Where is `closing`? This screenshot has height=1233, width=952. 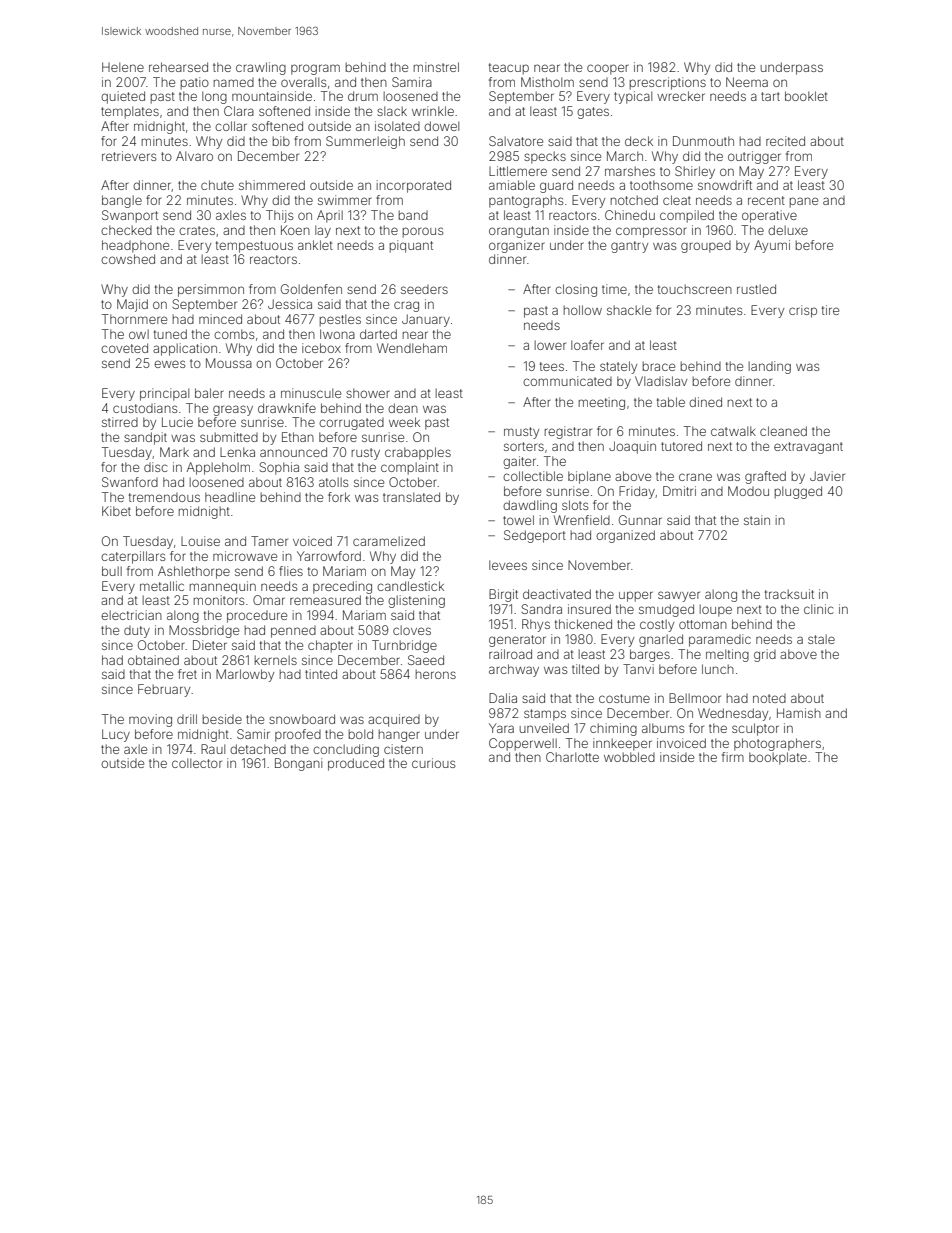
closing is located at coordinates (576, 290).
